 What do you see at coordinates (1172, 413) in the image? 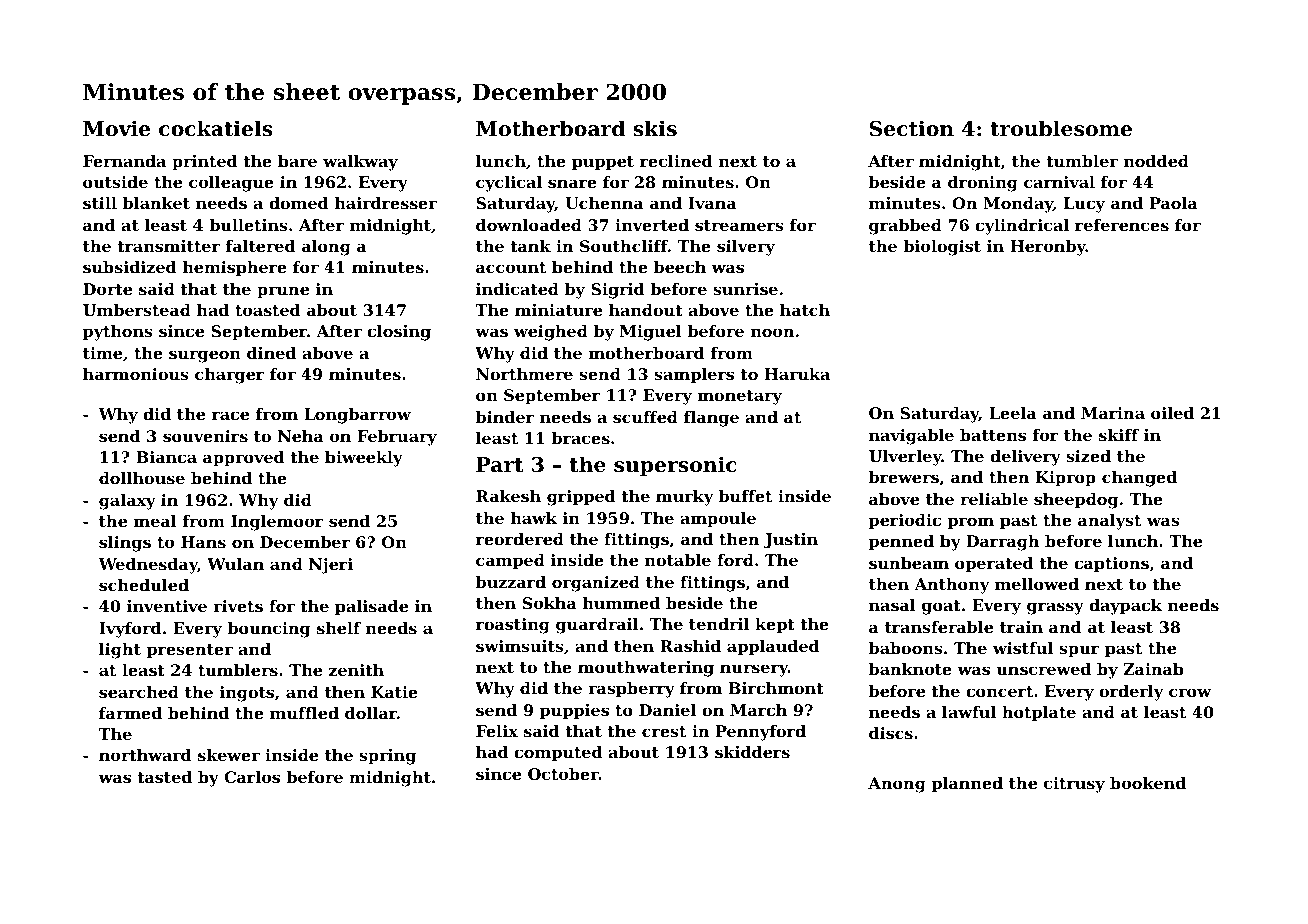
I see `oiled` at bounding box center [1172, 413].
